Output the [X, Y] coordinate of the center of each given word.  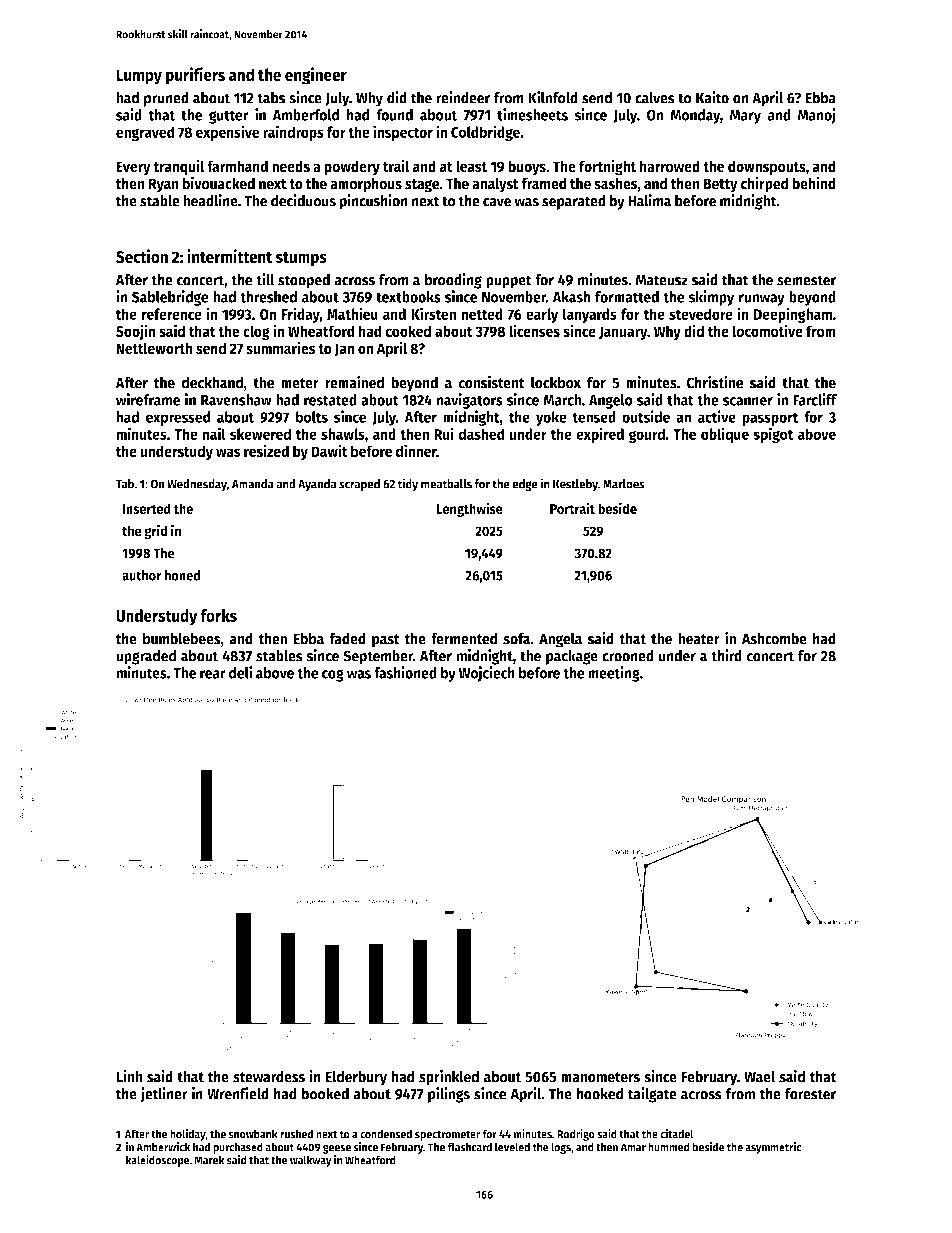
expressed [178, 418]
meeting [614, 674]
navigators [469, 401]
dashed [482, 434]
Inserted [146, 508]
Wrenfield [238, 1093]
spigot [773, 435]
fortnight [607, 167]
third [726, 655]
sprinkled [449, 1078]
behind [814, 183]
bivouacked [219, 183]
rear [213, 674]
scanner [748, 401]
